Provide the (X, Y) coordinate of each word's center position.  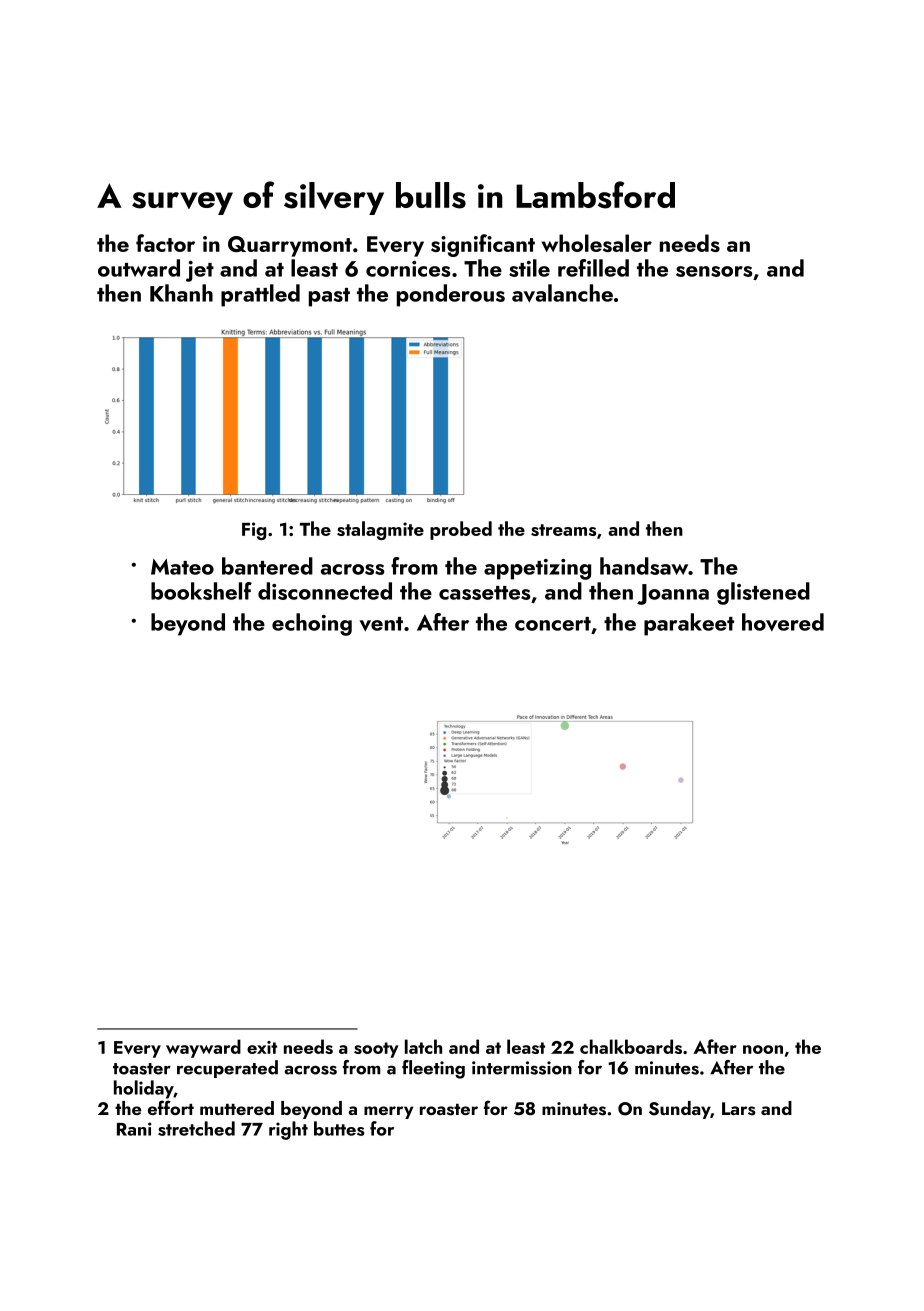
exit (262, 1047)
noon (763, 1049)
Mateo (182, 567)
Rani (134, 1129)
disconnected (325, 591)
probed (461, 530)
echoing (312, 624)
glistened (763, 593)
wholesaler (597, 243)
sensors (714, 271)
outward (139, 268)
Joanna (673, 594)
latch (423, 1046)
